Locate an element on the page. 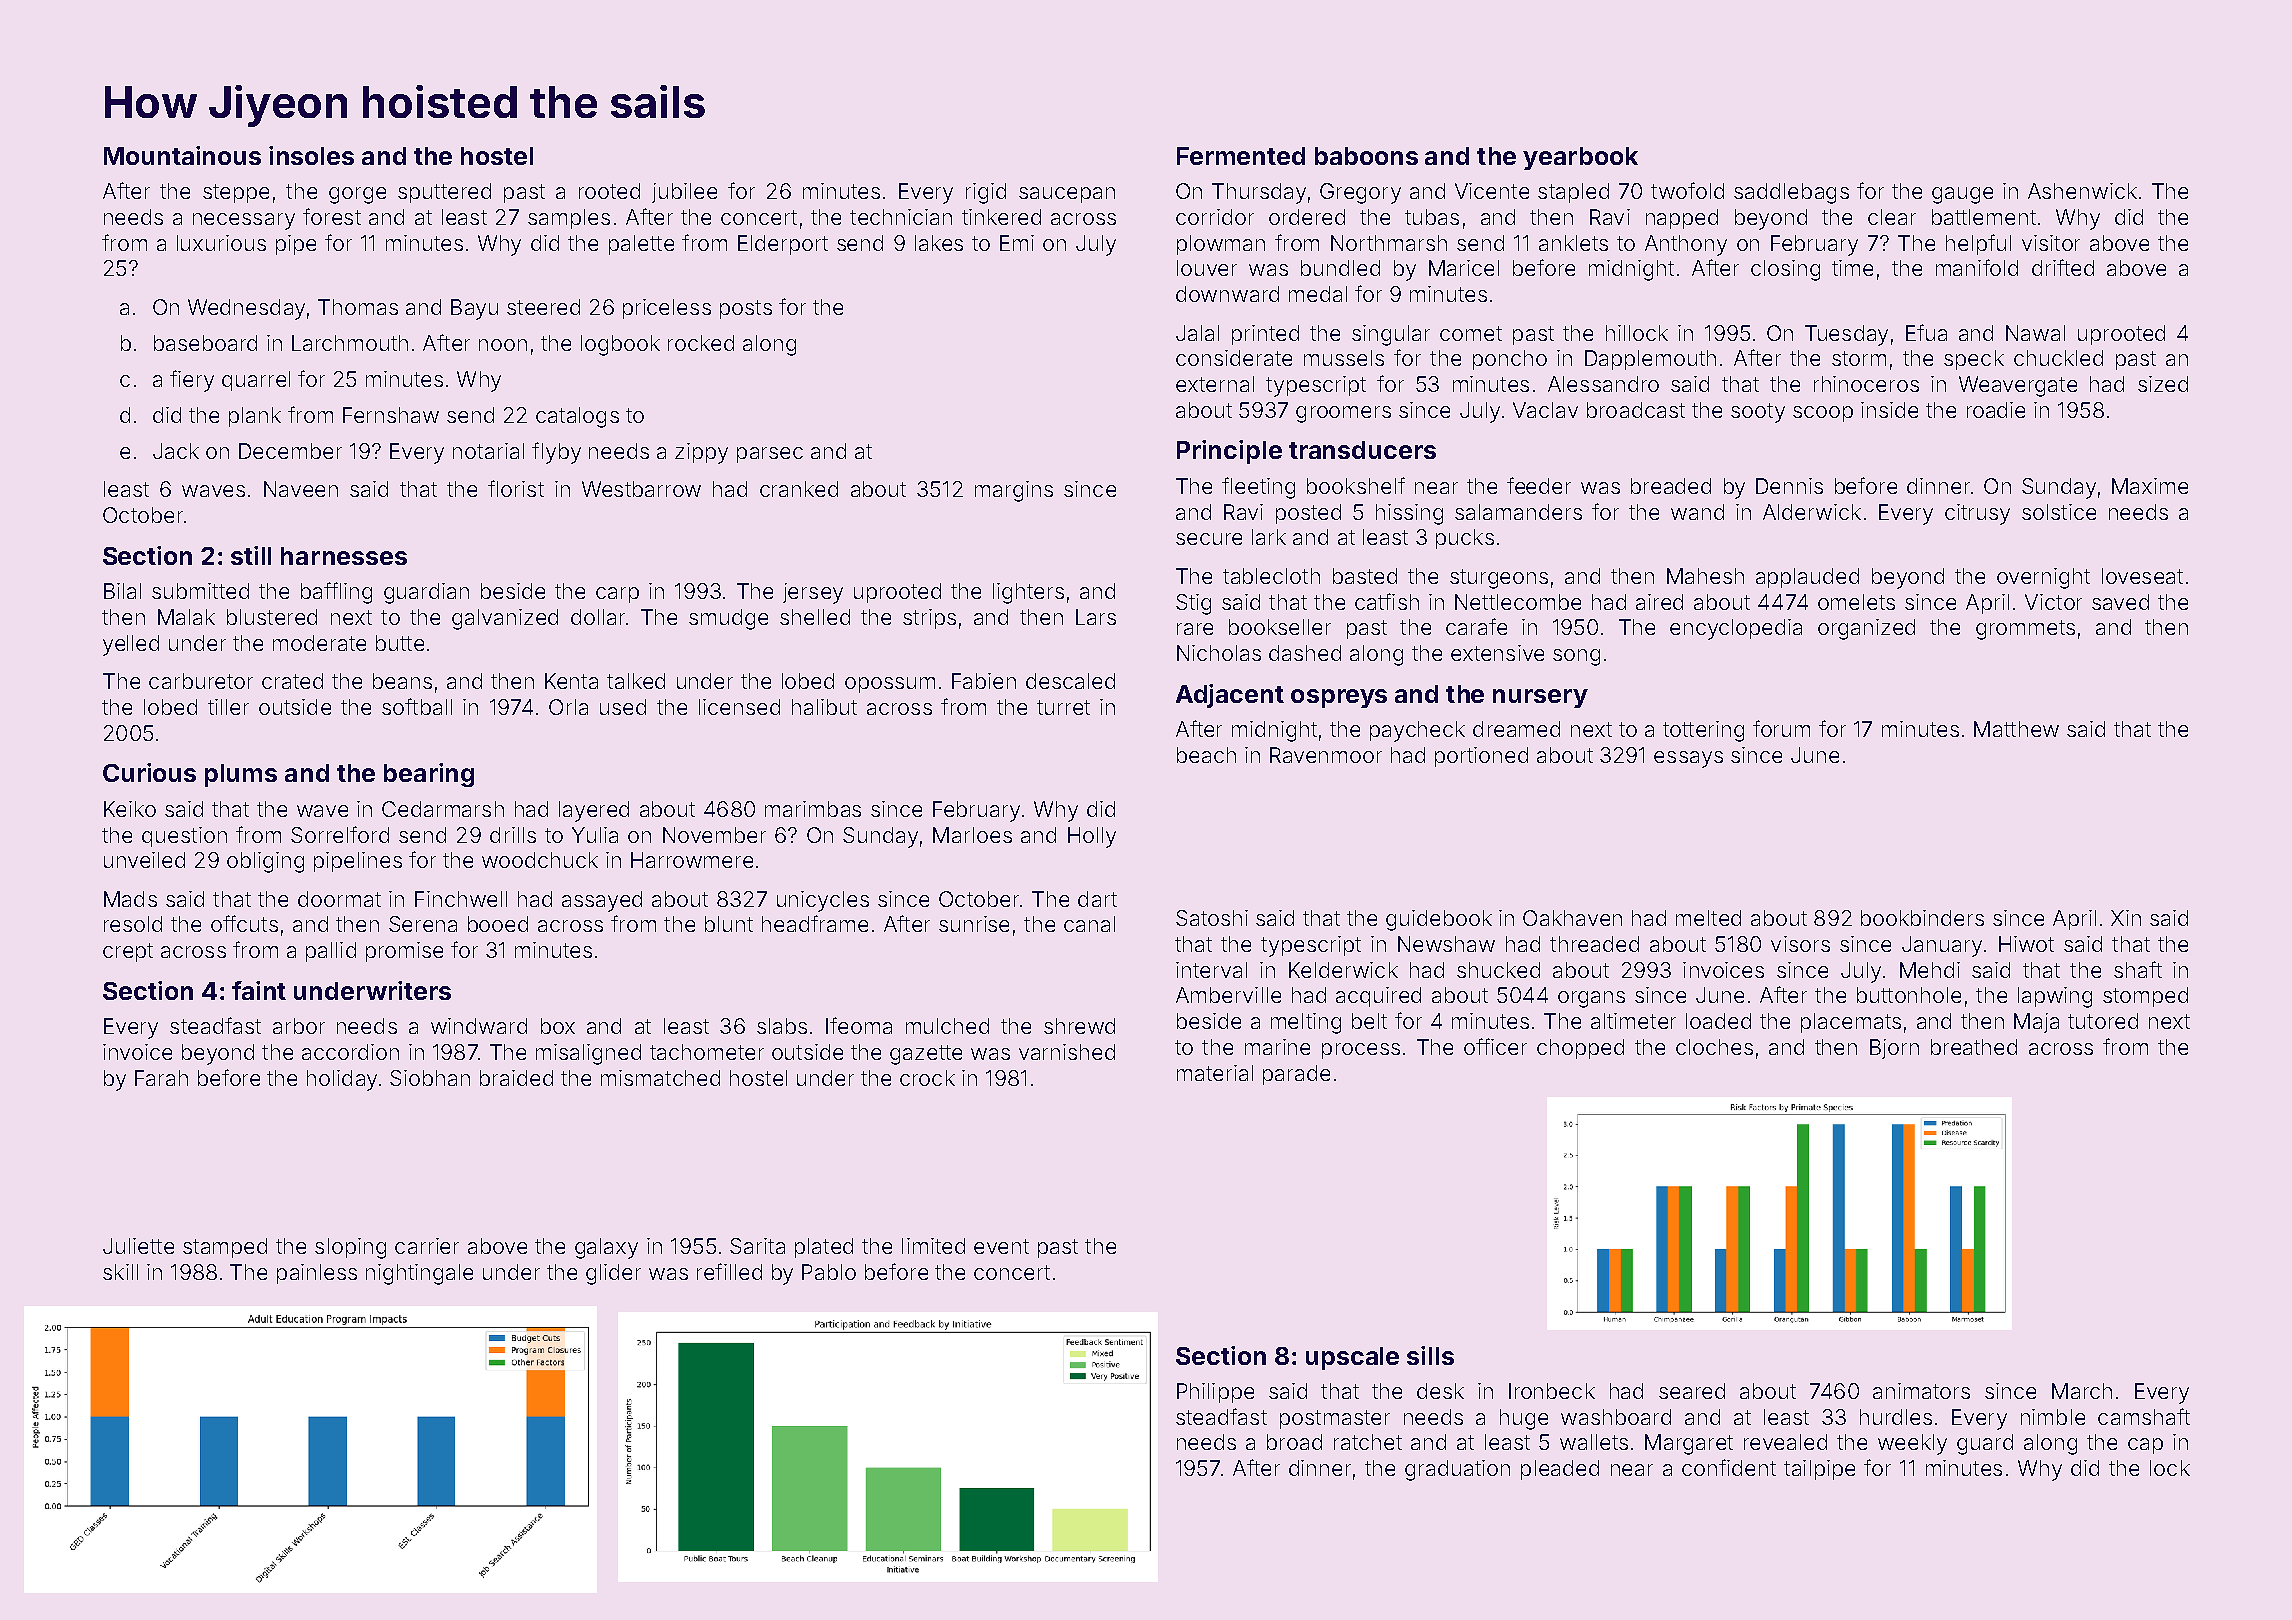 This image has width=2292, height=1620. mulched is located at coordinates (947, 1026).
